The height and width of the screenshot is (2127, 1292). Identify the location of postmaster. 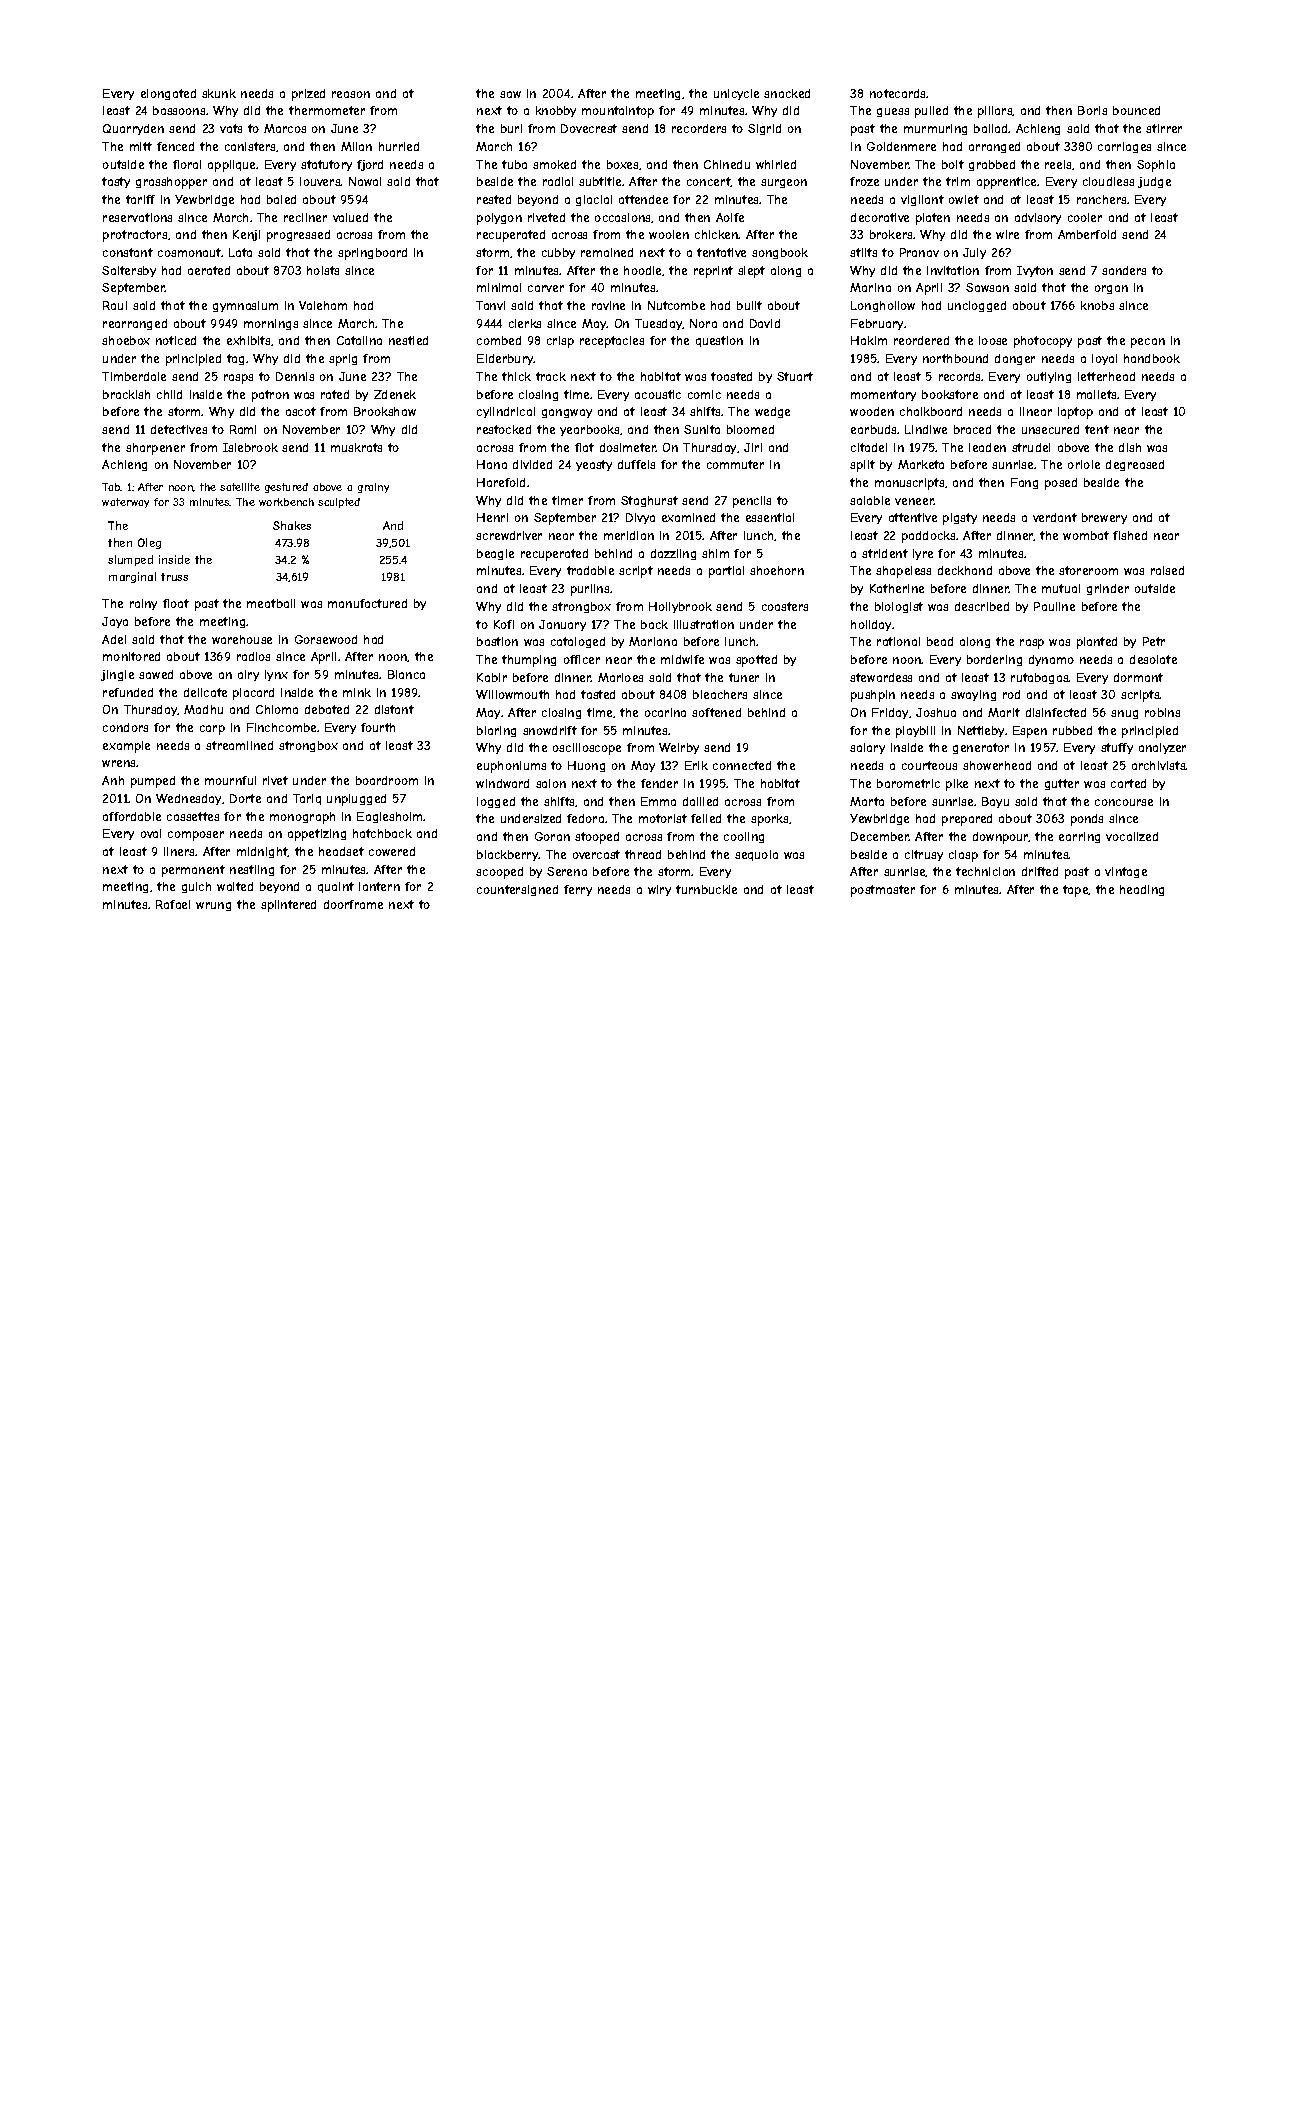
(883, 891).
